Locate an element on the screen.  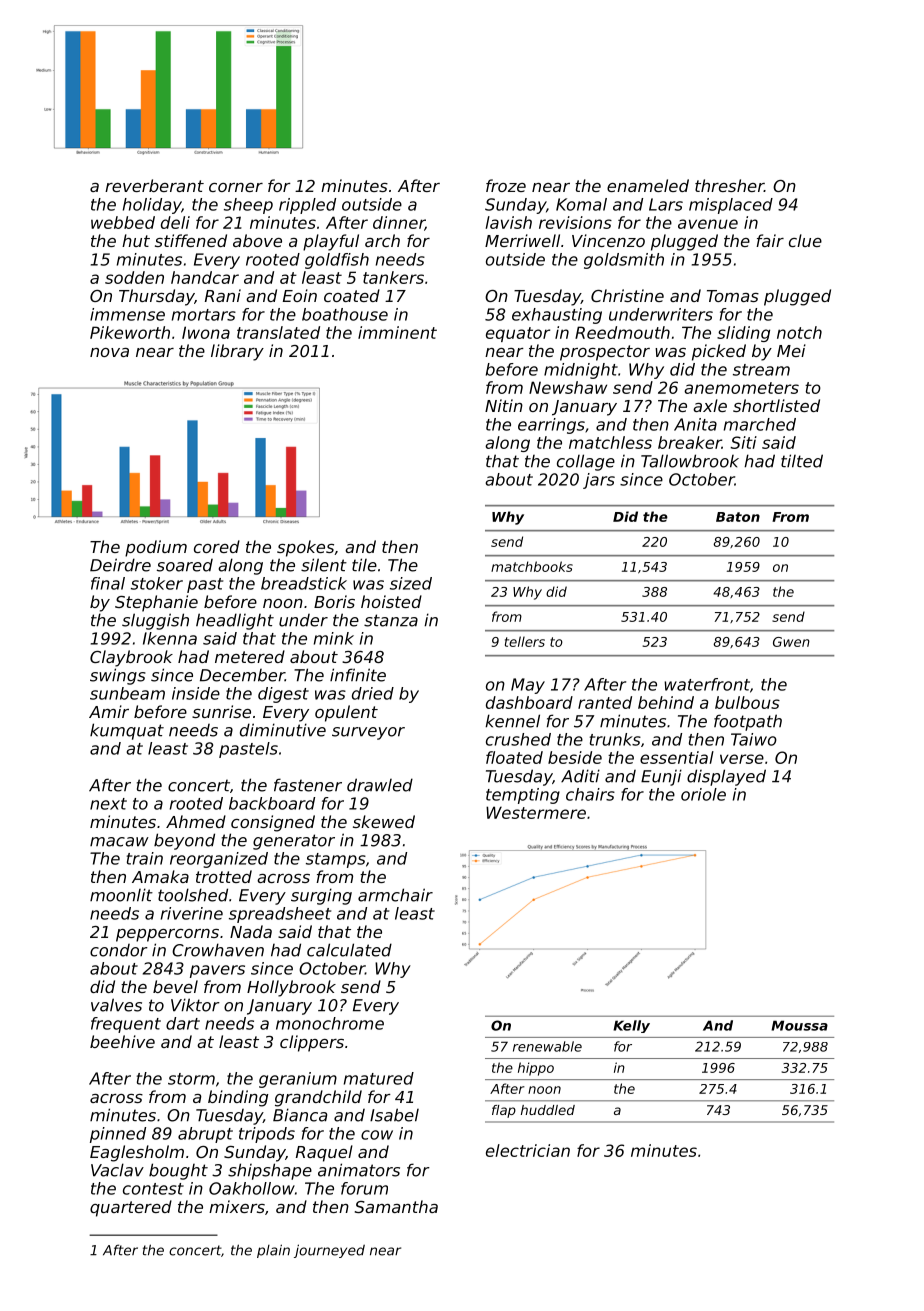
floated is located at coordinates (514, 757).
